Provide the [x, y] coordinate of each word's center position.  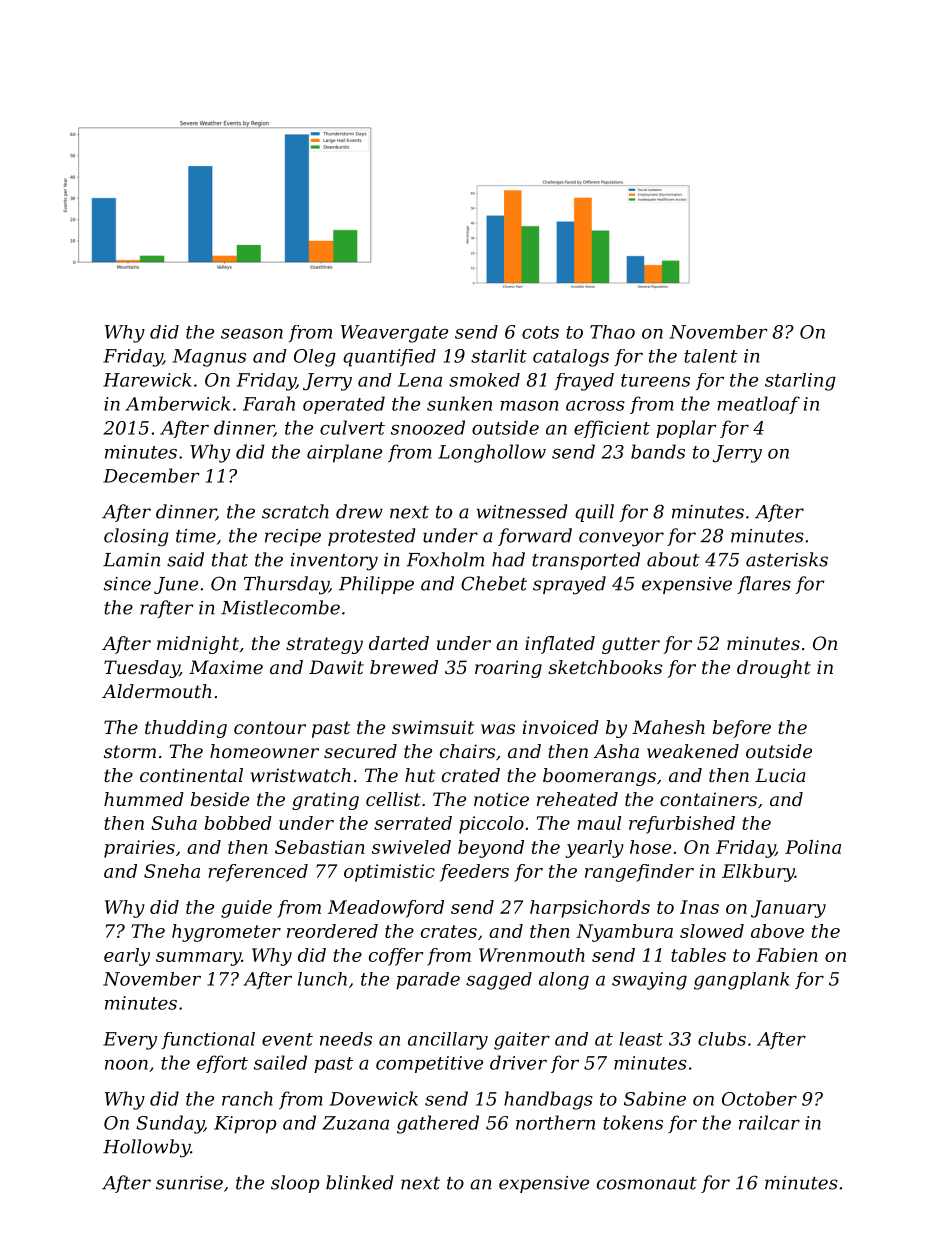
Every [130, 1041]
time [196, 536]
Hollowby [146, 1148]
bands [658, 451]
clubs [722, 1039]
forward [535, 537]
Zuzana [355, 1123]
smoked [484, 380]
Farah [269, 403]
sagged [499, 981]
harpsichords [590, 909]
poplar [686, 429]
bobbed [238, 823]
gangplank [741, 981]
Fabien [787, 955]
